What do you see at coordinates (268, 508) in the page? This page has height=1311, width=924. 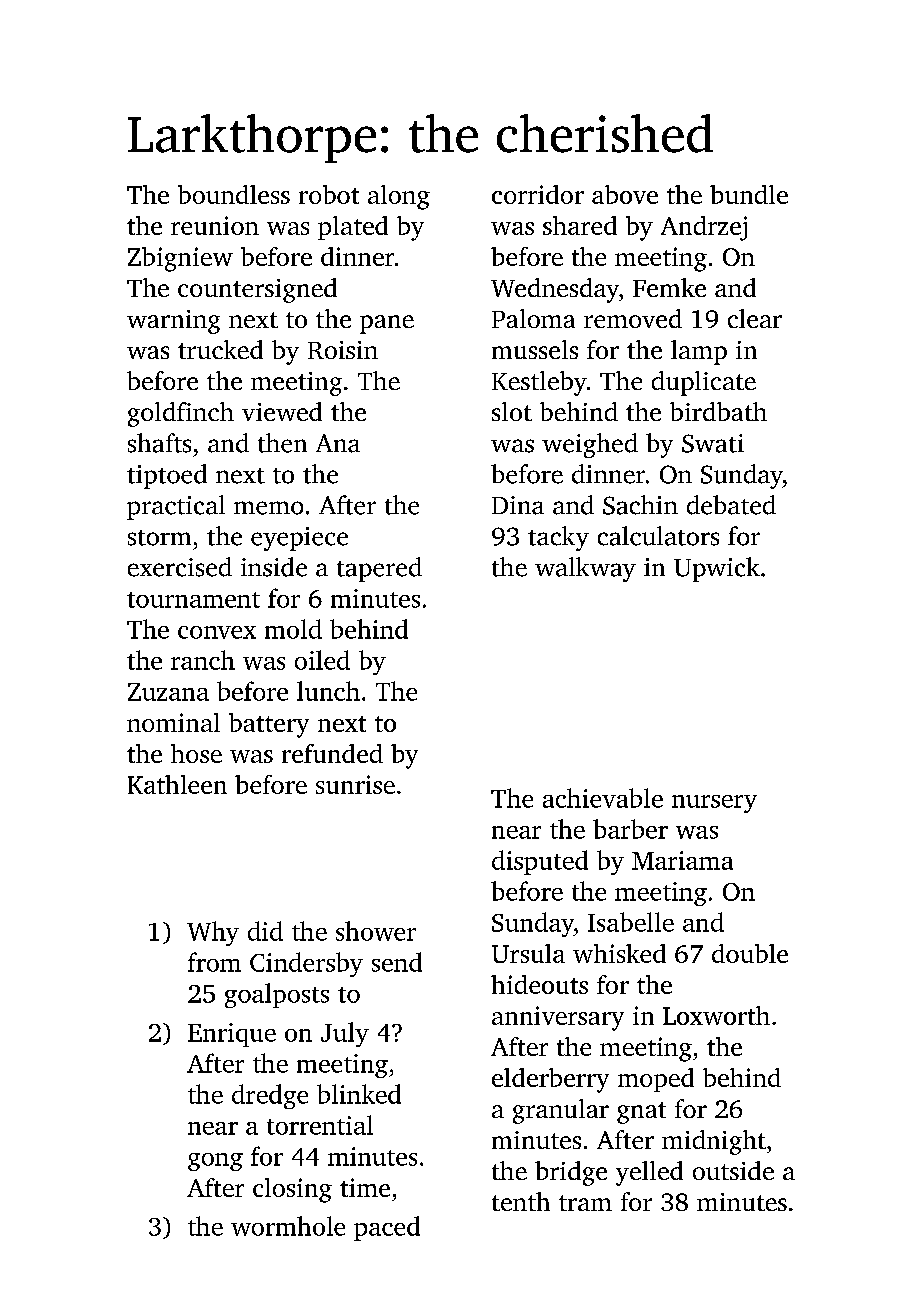 I see `memo` at bounding box center [268, 508].
